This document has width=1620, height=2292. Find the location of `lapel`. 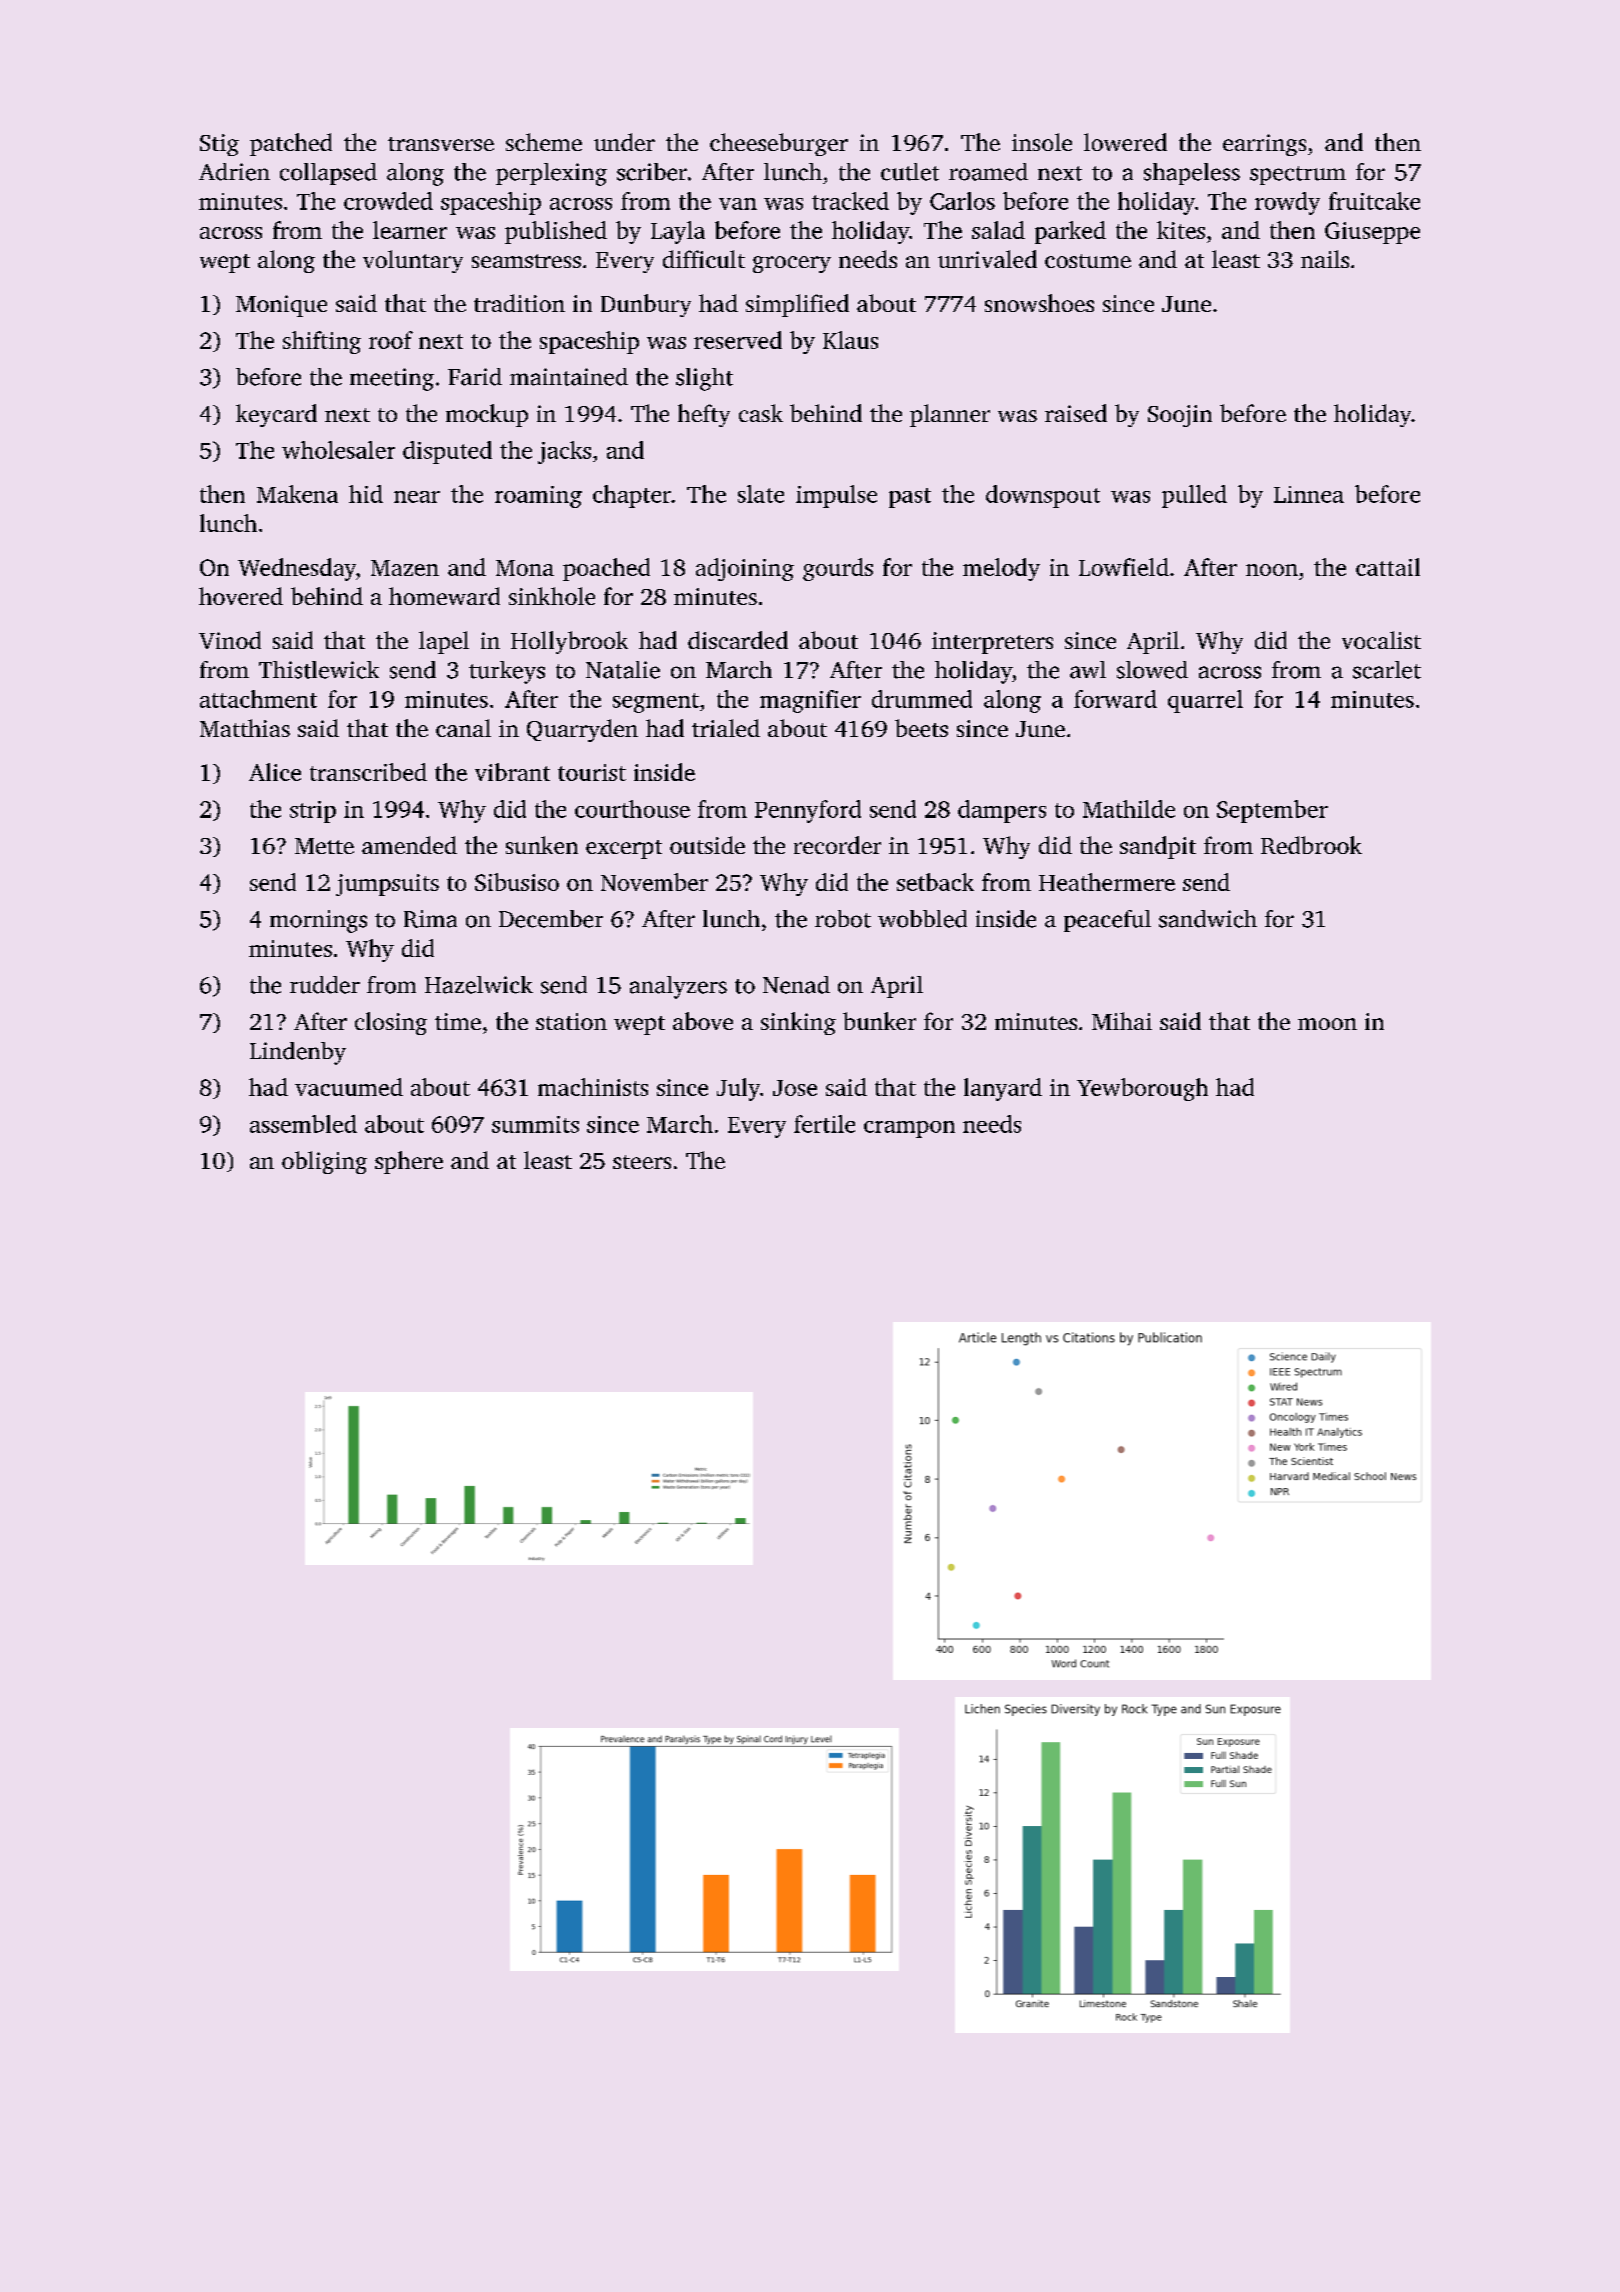

lapel is located at coordinates (444, 642).
